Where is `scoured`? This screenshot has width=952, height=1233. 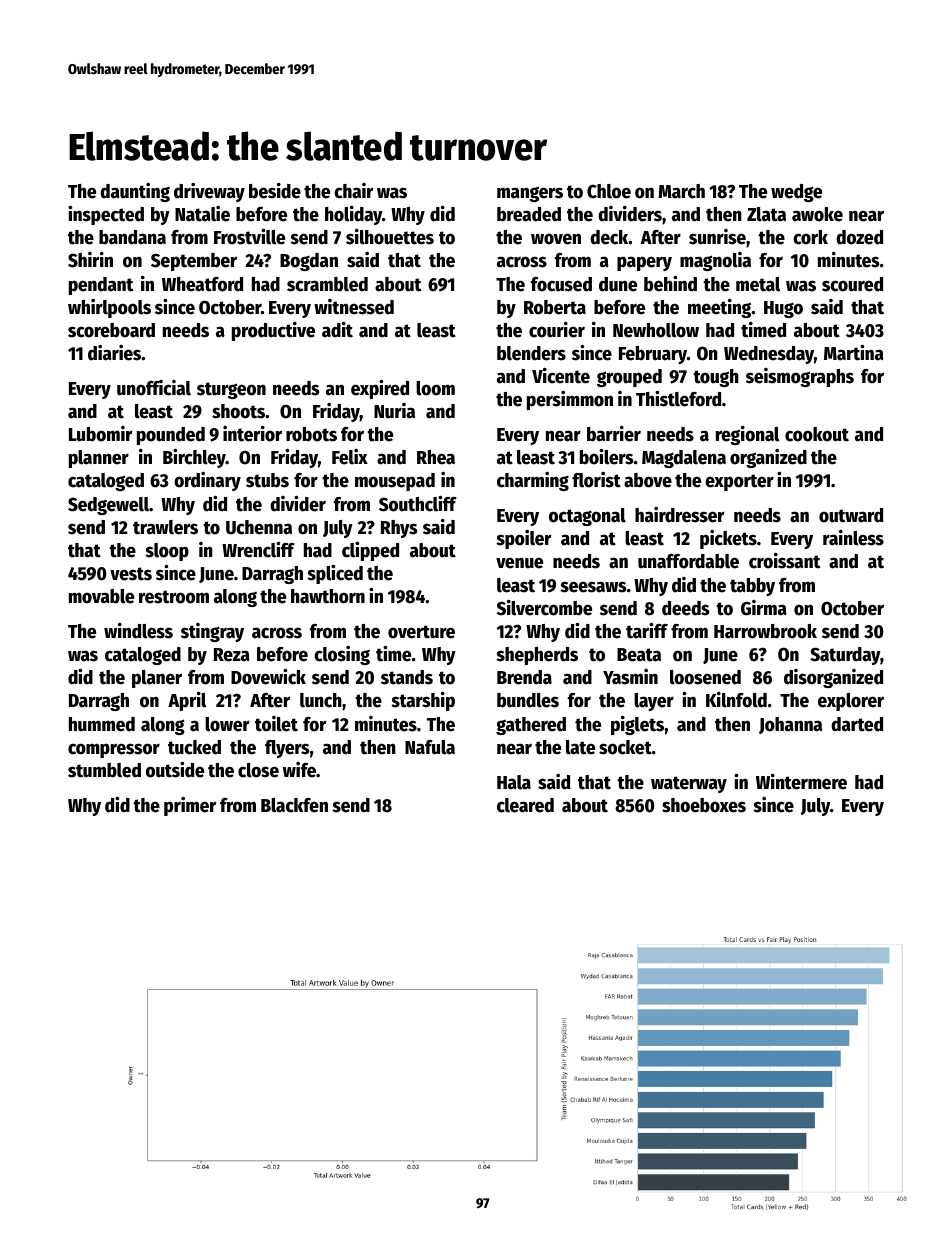 scoured is located at coordinates (852, 284).
